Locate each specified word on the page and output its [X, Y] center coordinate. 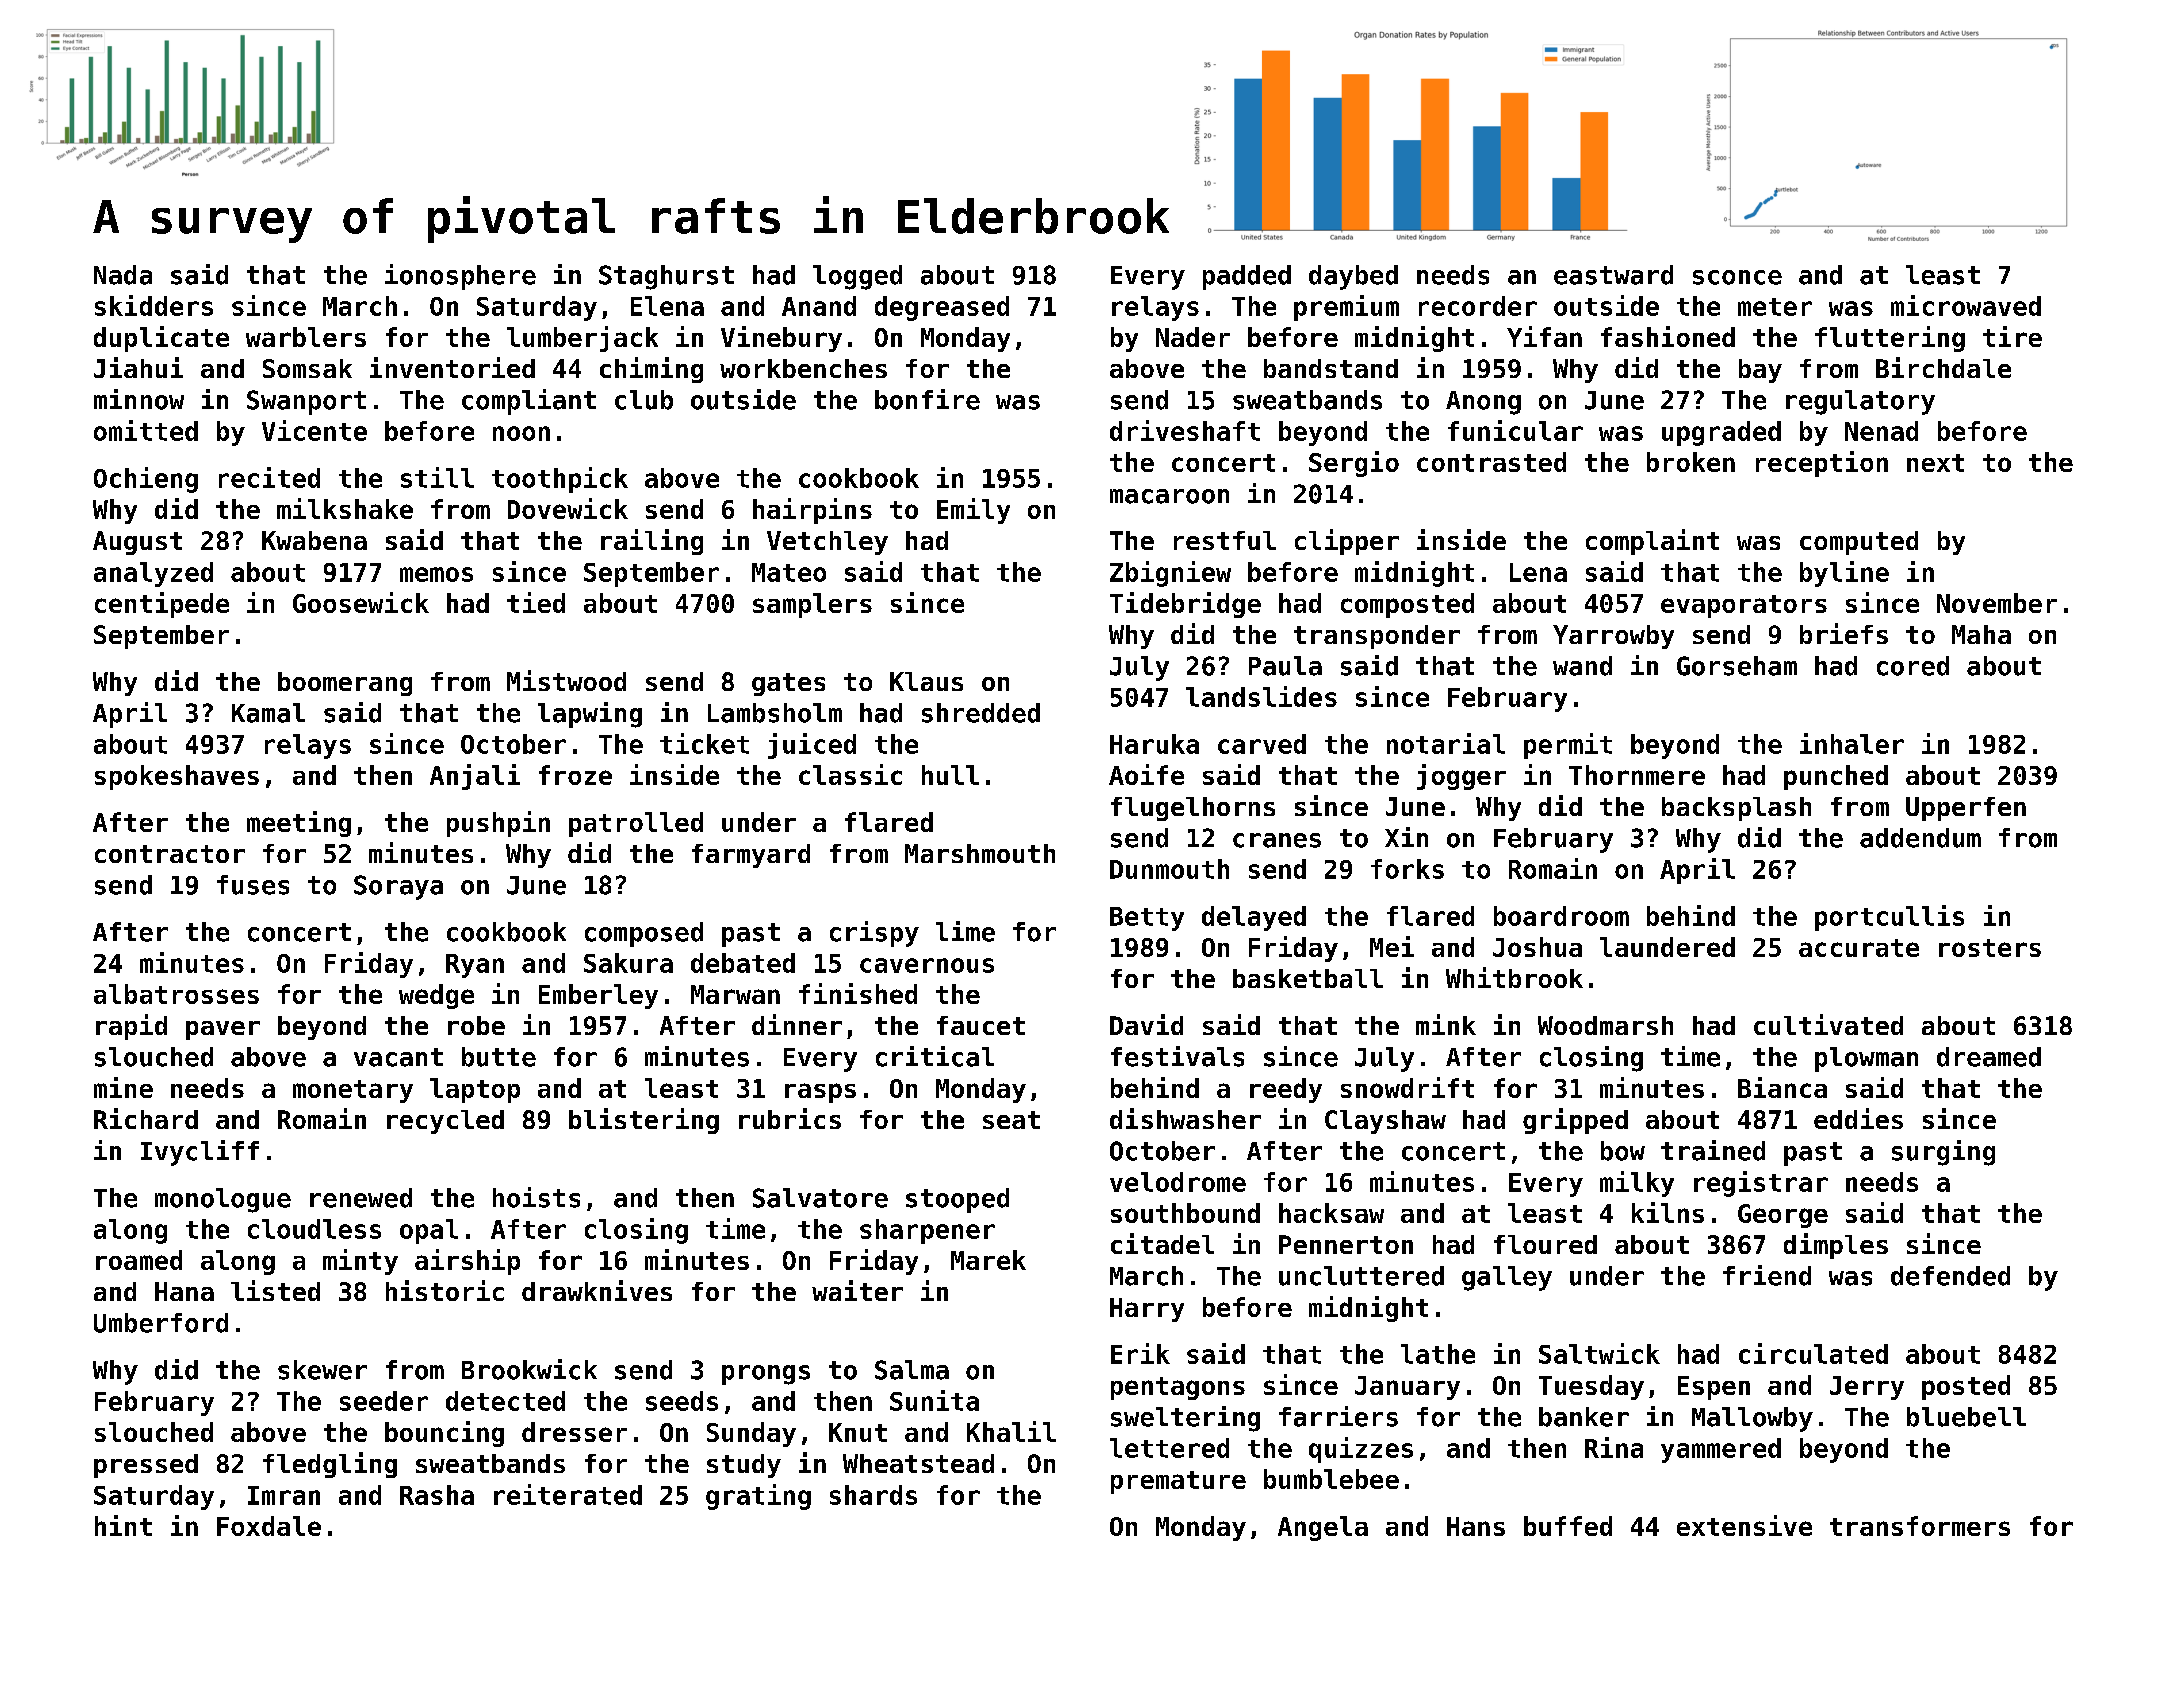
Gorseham [1737, 666]
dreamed [1989, 1057]
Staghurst [666, 277]
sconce [1737, 277]
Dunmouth [1169, 869]
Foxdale [269, 1526]
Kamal [268, 713]
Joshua [1537, 947]
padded [1247, 277]
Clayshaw [1385, 1122]
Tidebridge [1185, 605]
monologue [223, 1200]
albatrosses [176, 994]
